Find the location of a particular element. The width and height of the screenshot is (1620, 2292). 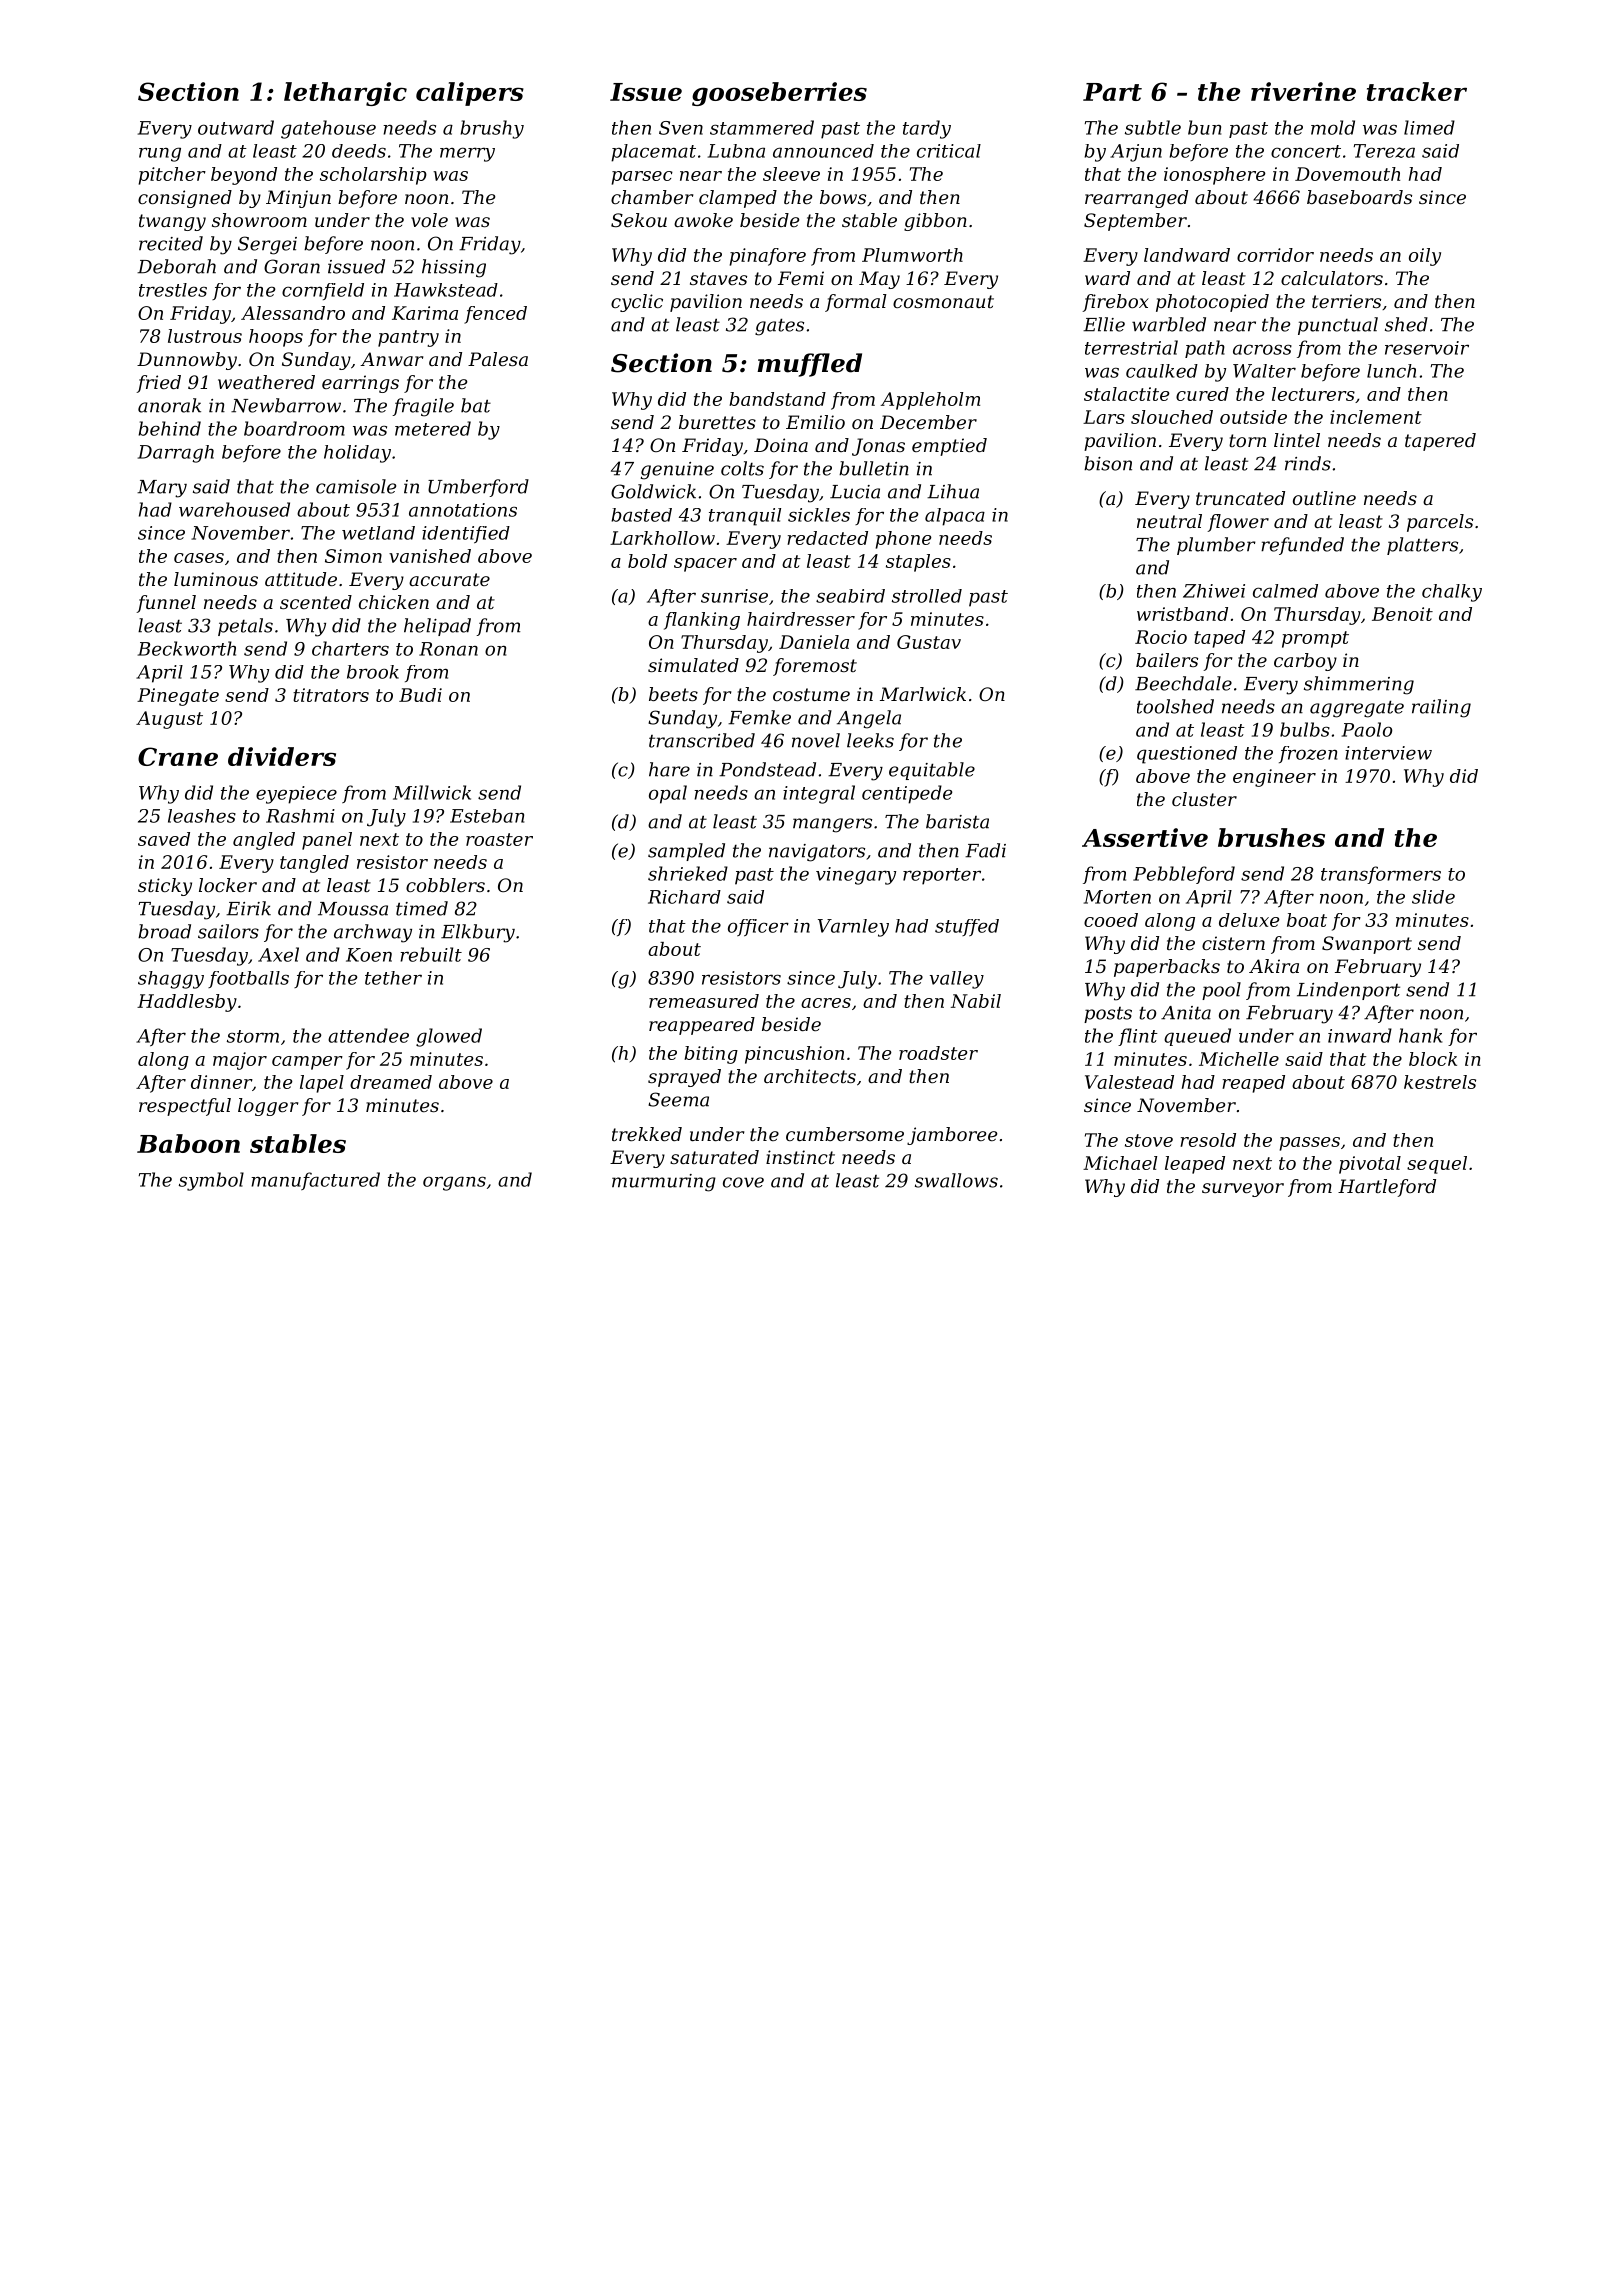

tracker is located at coordinates (1417, 91).
